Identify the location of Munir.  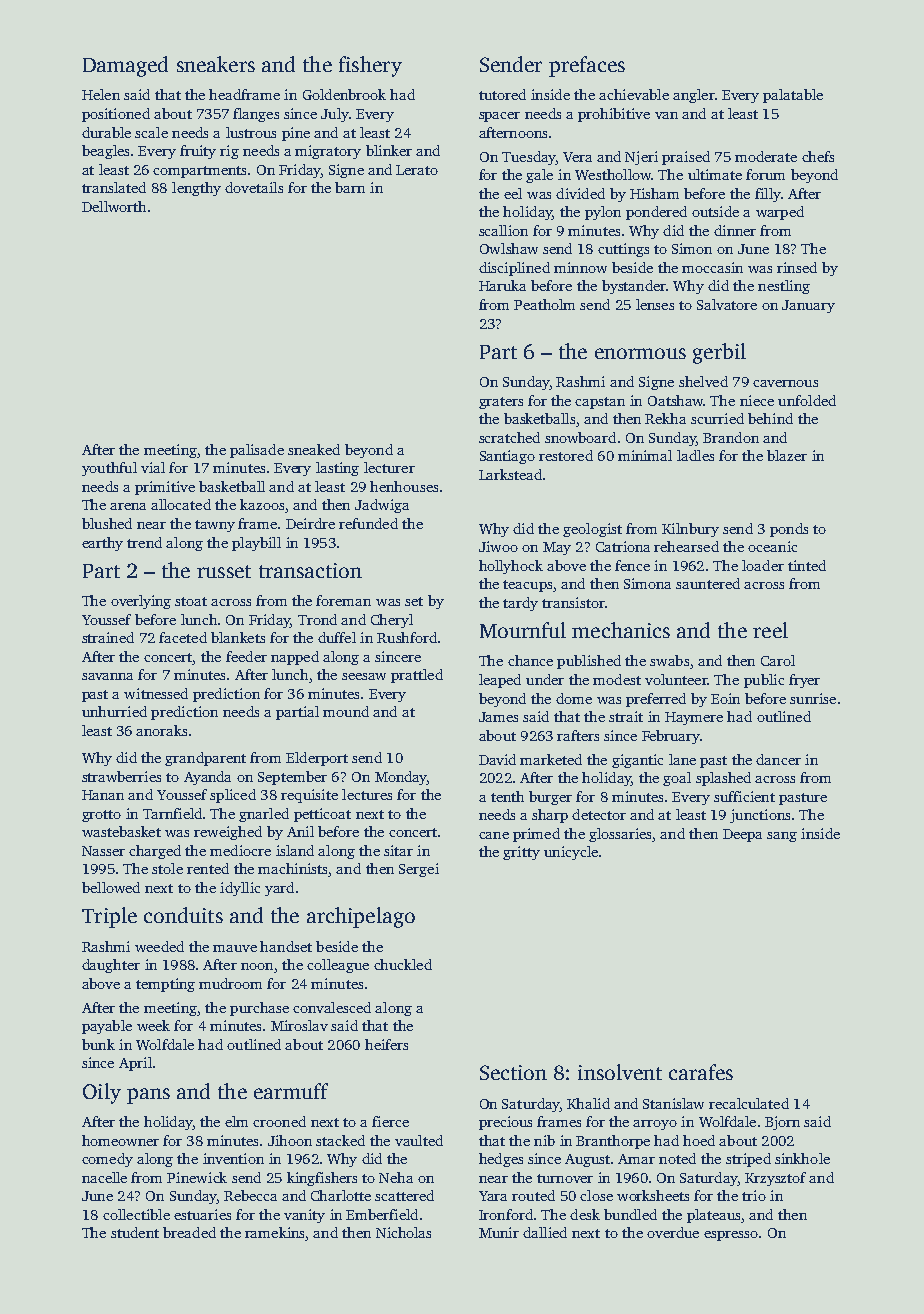
(499, 1232).
